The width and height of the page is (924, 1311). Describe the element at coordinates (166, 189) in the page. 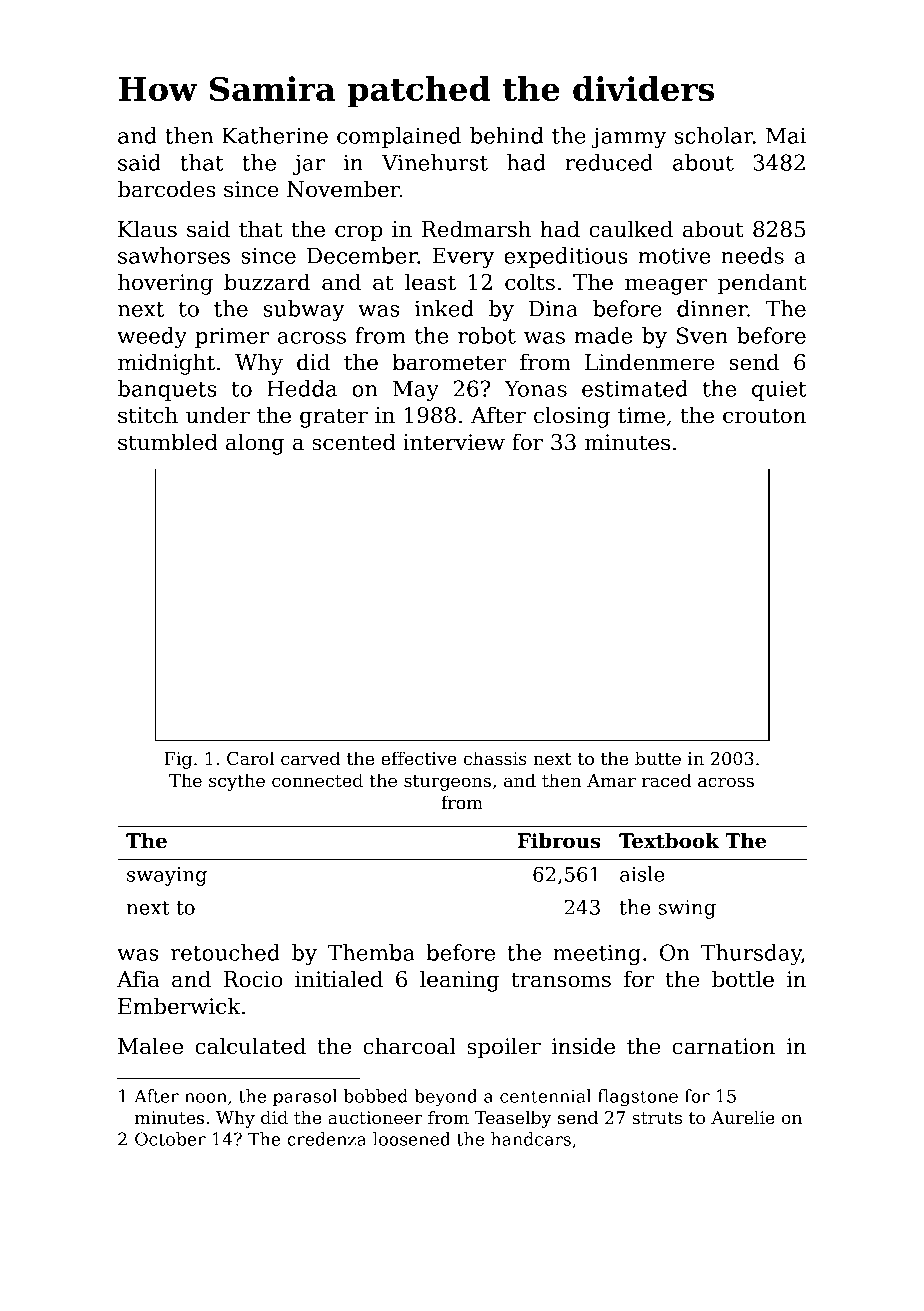

I see `barcodes` at that location.
